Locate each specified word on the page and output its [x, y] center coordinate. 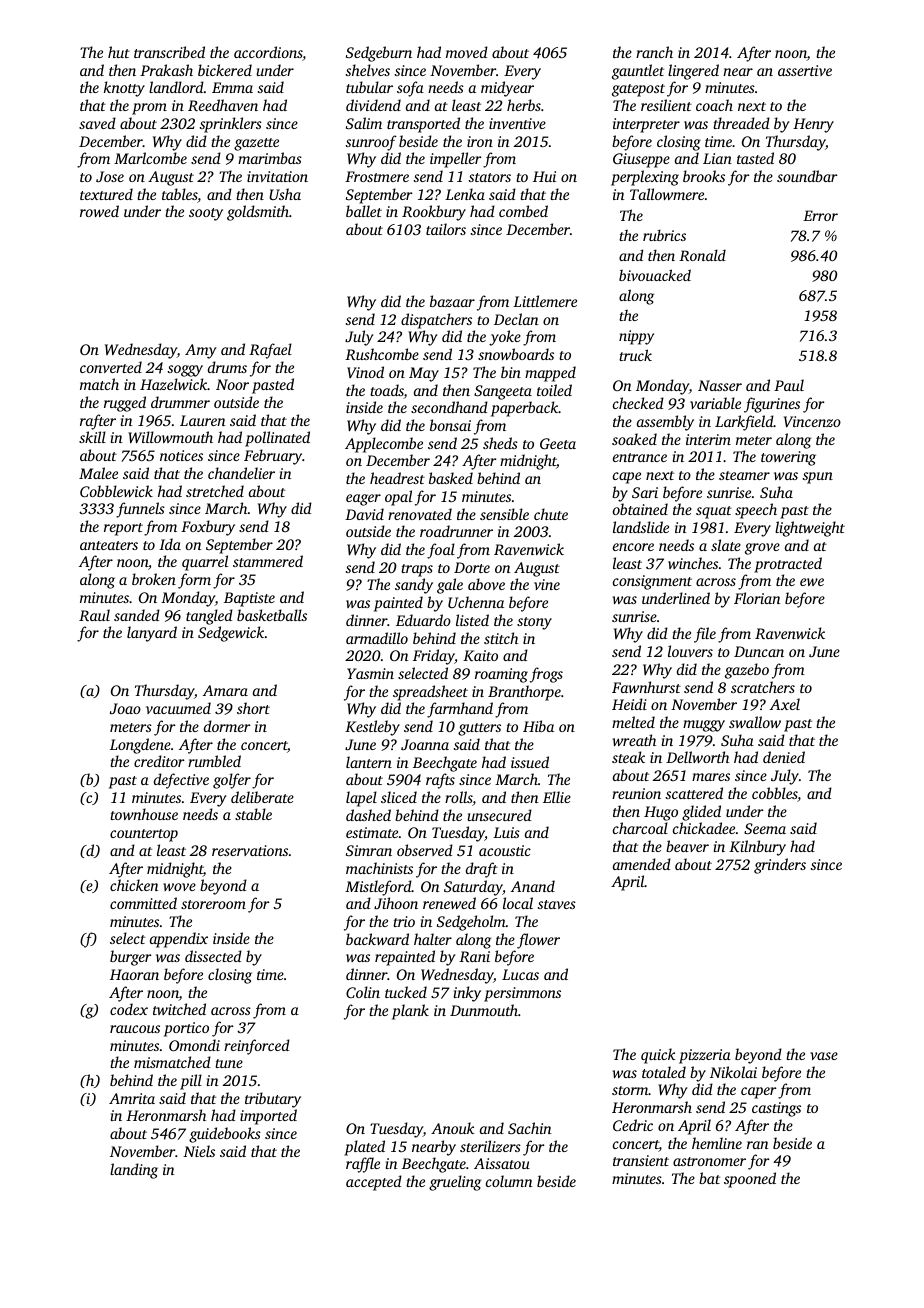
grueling [455, 1183]
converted [111, 367]
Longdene [140, 746]
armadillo [377, 638]
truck [635, 355]
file [705, 635]
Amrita [132, 1098]
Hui [544, 176]
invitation [277, 176]
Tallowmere [667, 194]
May [424, 374]
